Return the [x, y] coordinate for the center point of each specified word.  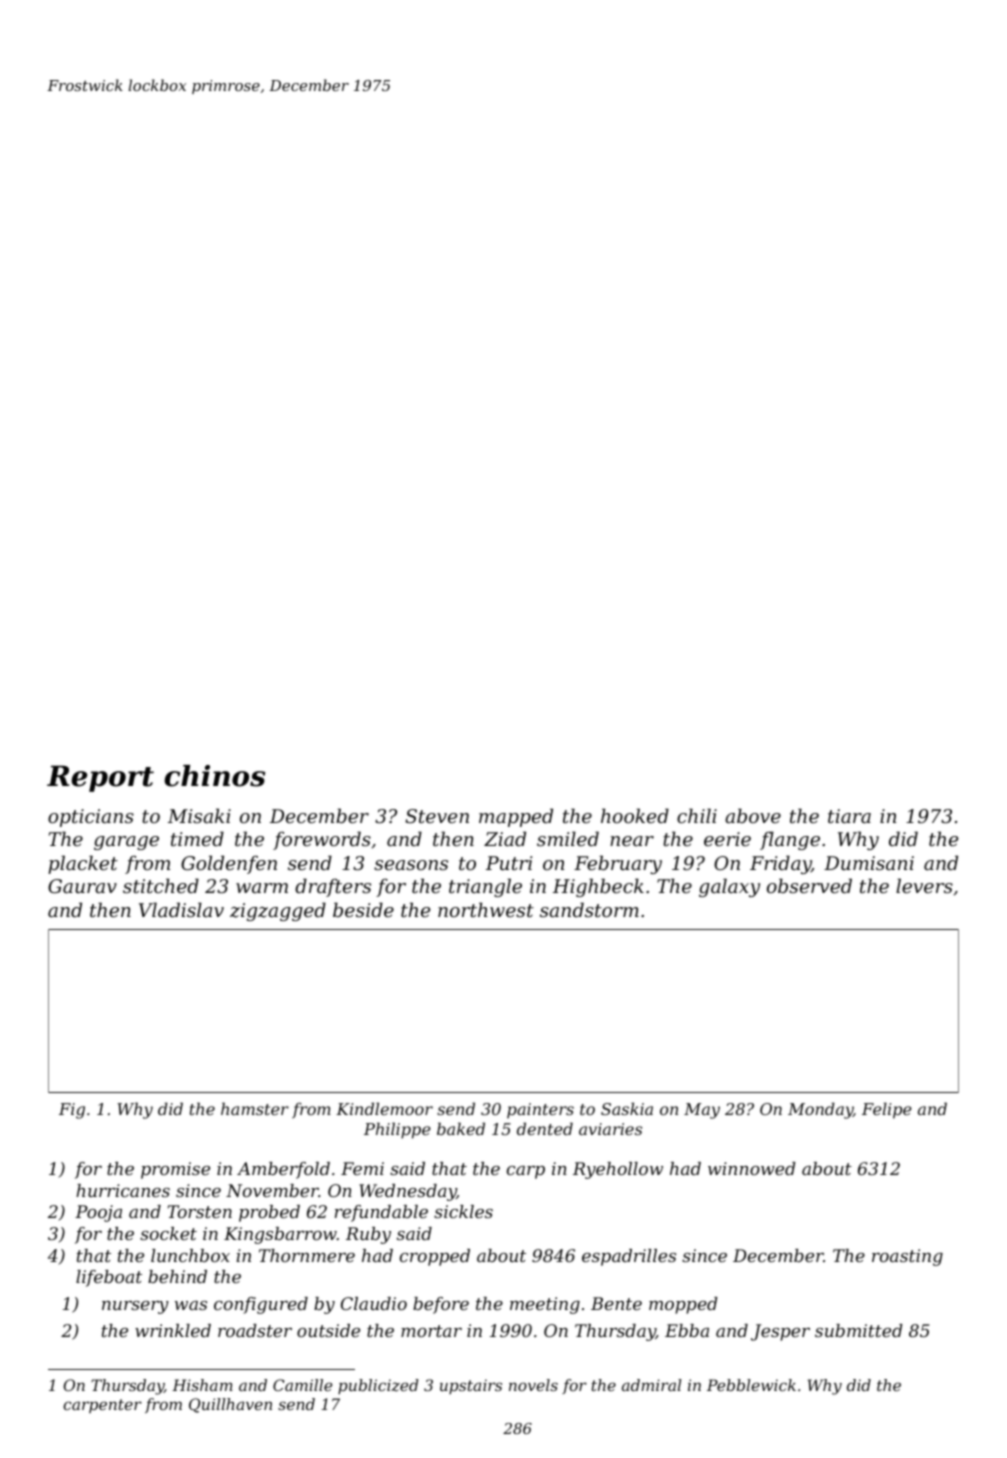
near [632, 841]
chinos [214, 776]
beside [363, 909]
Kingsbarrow [280, 1235]
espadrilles [629, 1257]
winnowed [752, 1168]
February [618, 864]
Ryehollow [618, 1170]
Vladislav [181, 909]
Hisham [202, 1385]
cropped [435, 1257]
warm [262, 888]
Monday [820, 1110]
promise [175, 1170]
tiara [849, 816]
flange [790, 840]
